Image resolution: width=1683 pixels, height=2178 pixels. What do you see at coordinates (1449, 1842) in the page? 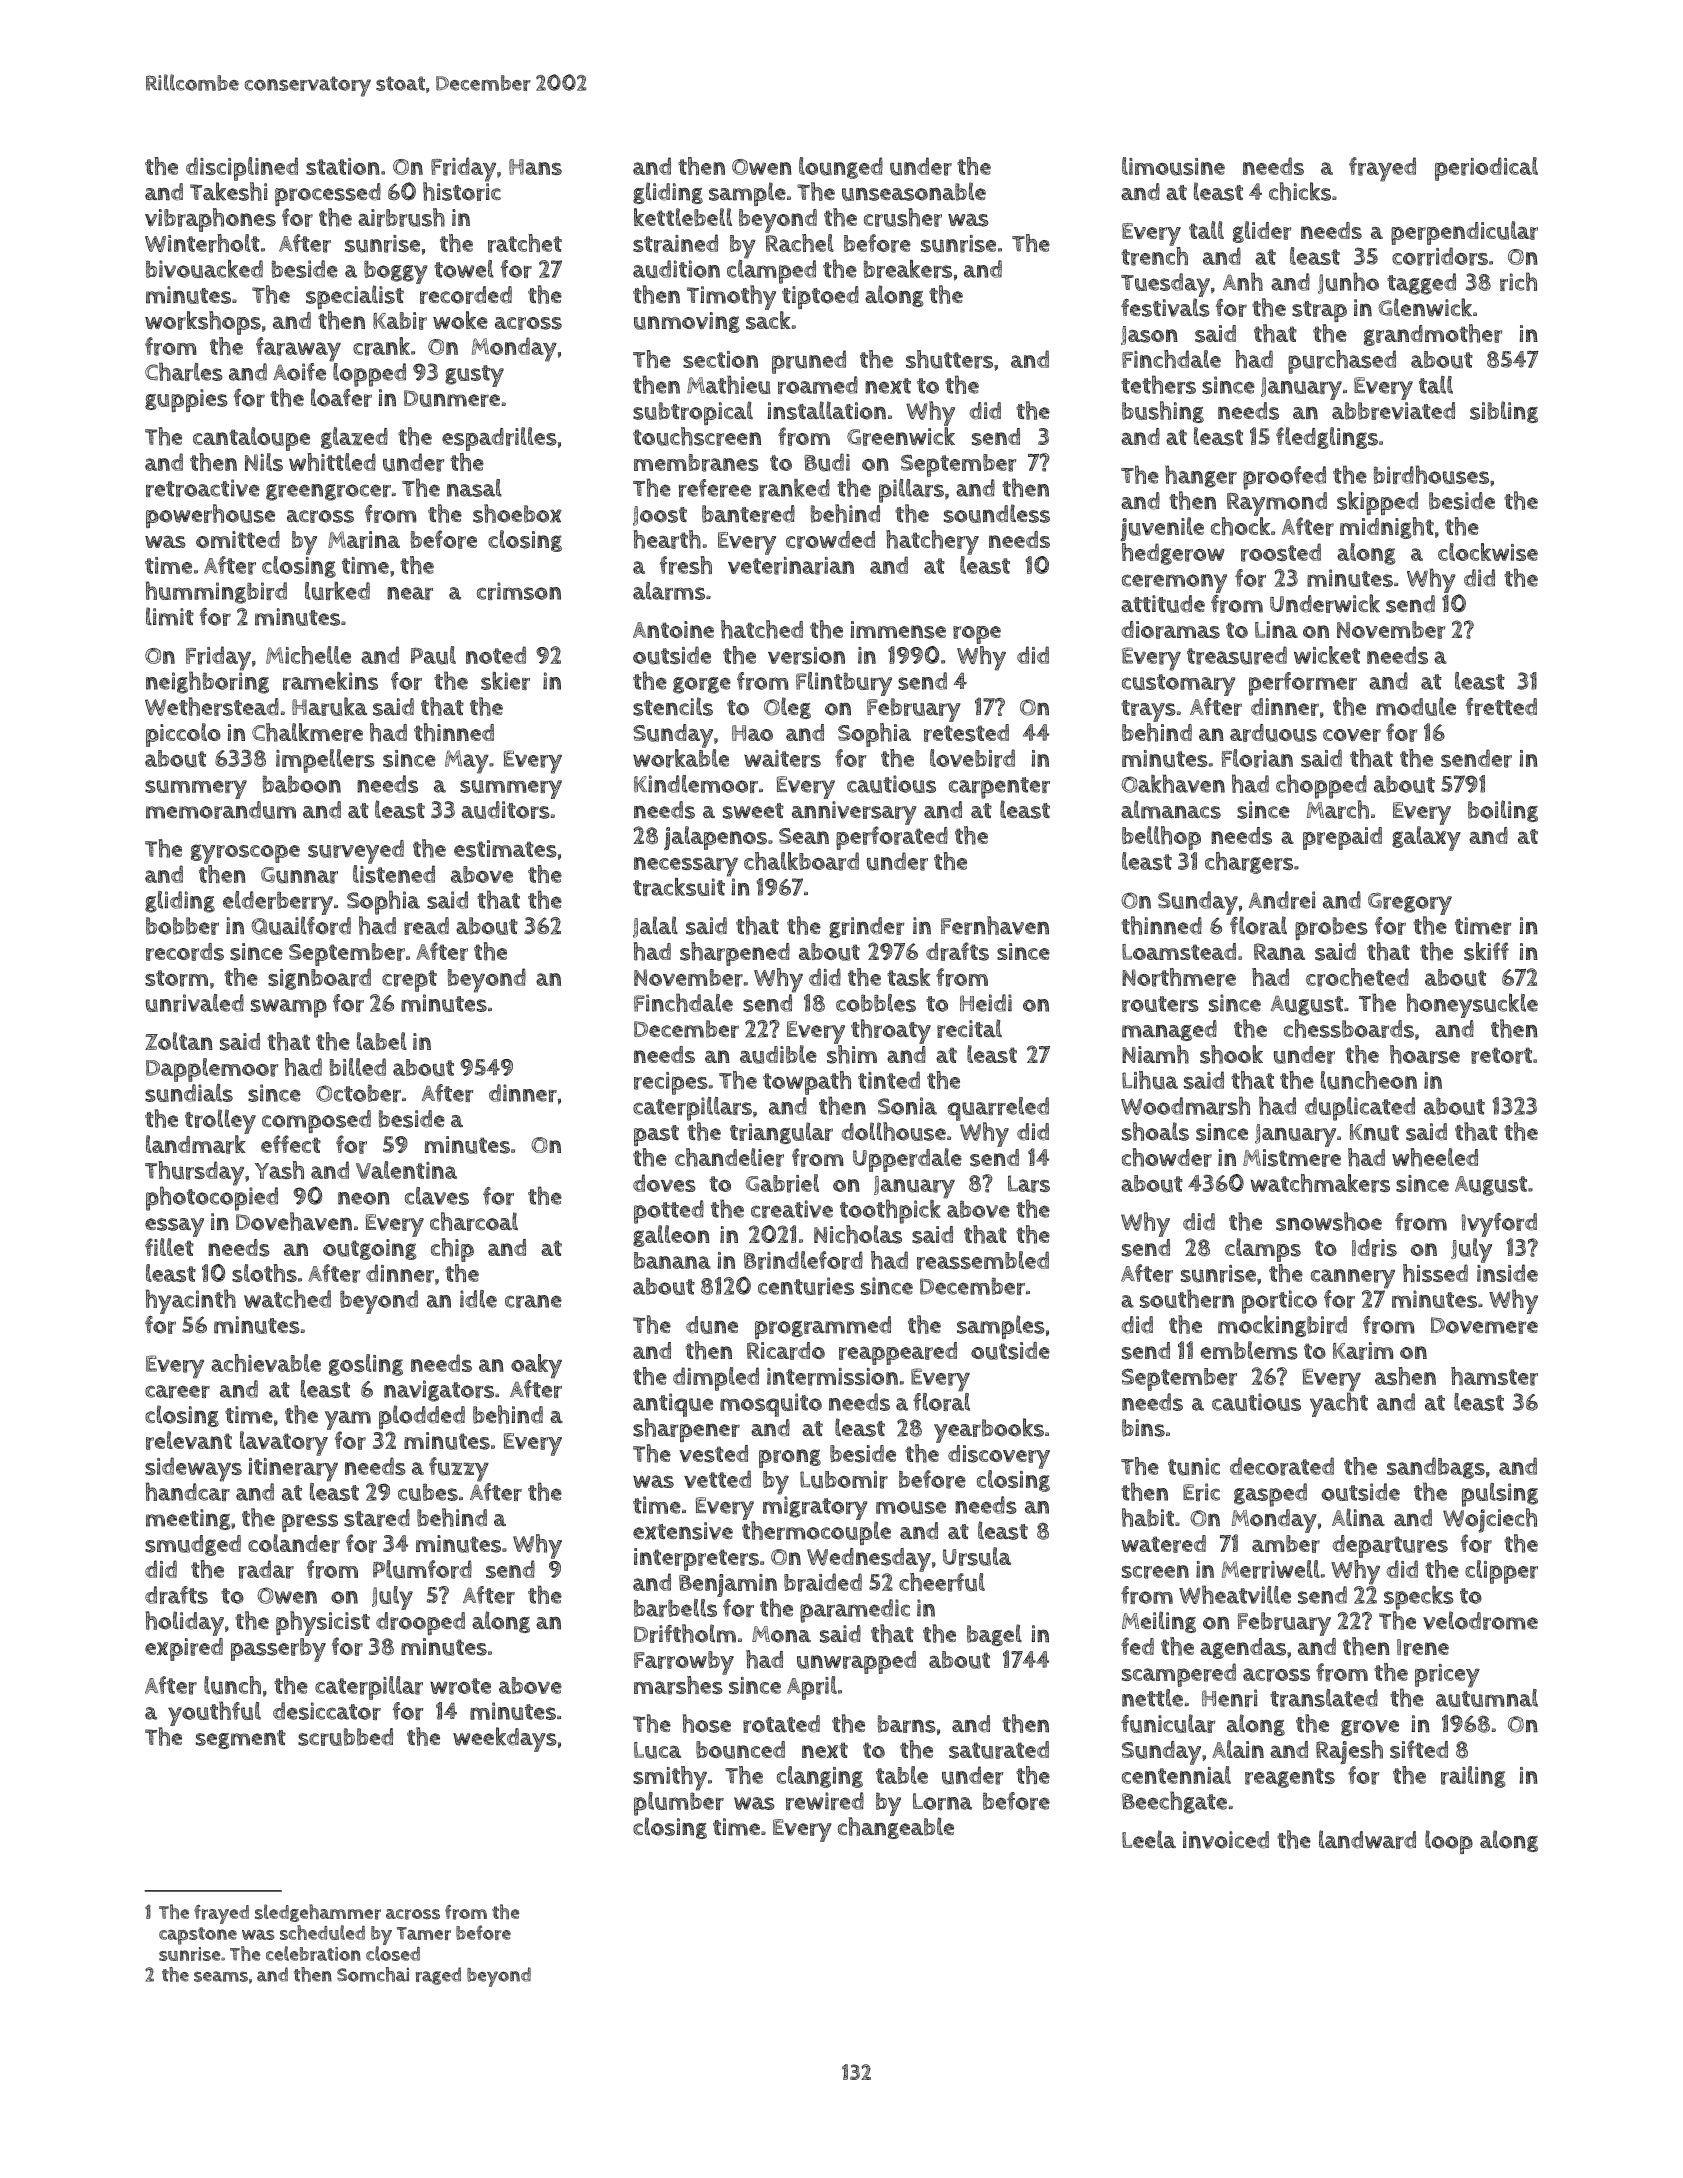
I see `loop` at bounding box center [1449, 1842].
